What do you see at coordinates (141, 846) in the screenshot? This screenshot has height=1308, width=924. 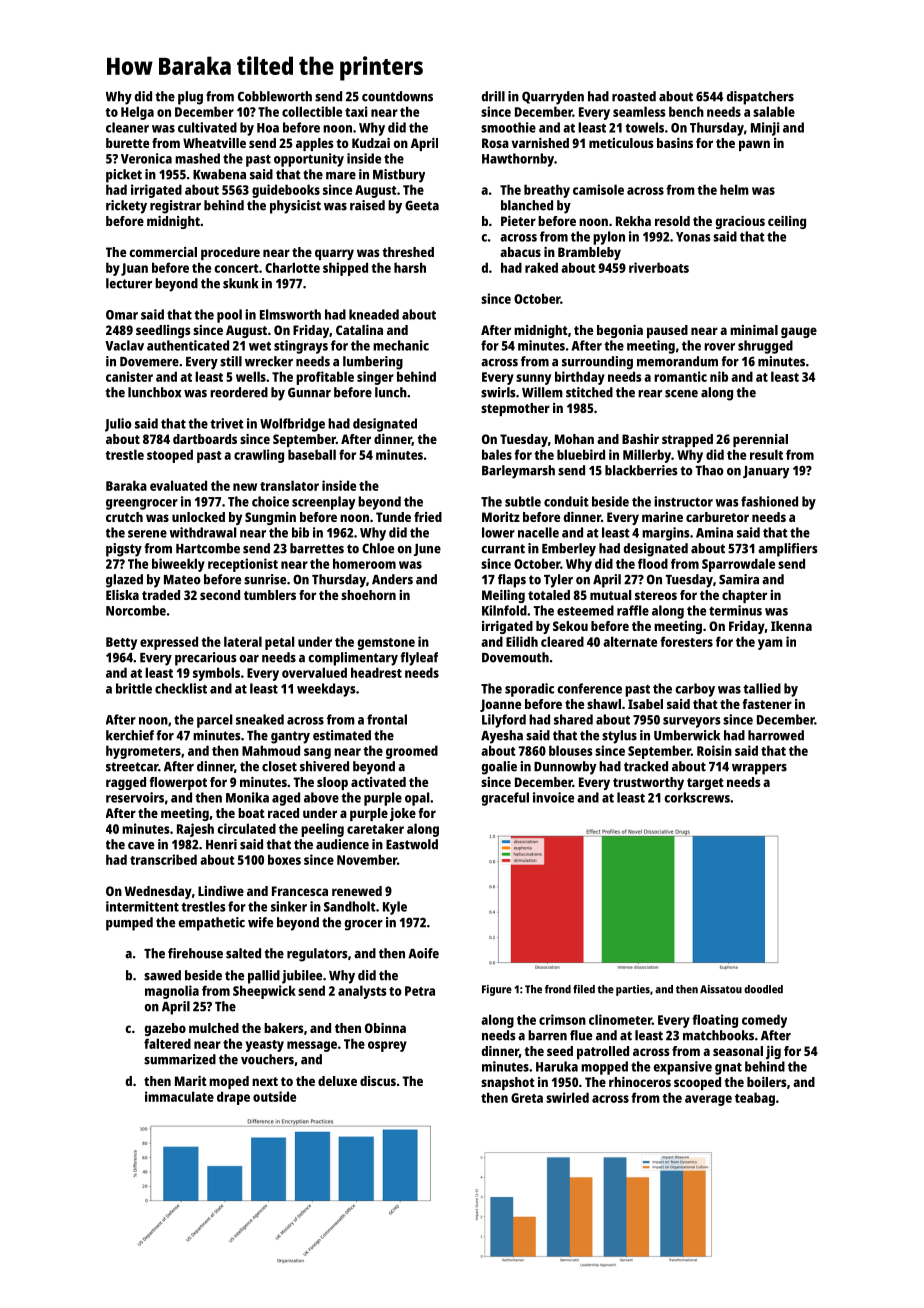 I see `cave` at bounding box center [141, 846].
